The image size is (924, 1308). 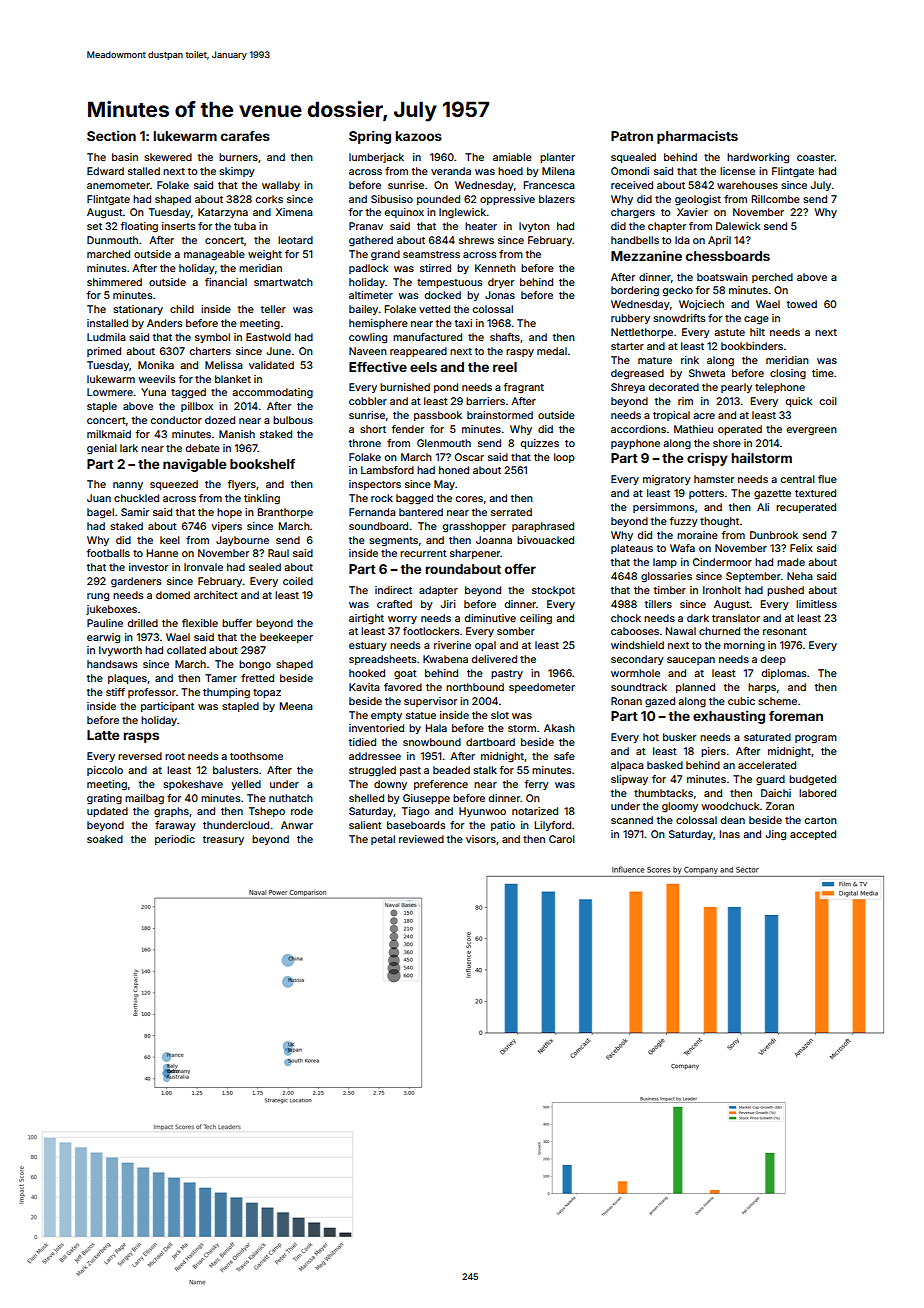 I want to click on Hyunwoo, so click(x=482, y=812).
